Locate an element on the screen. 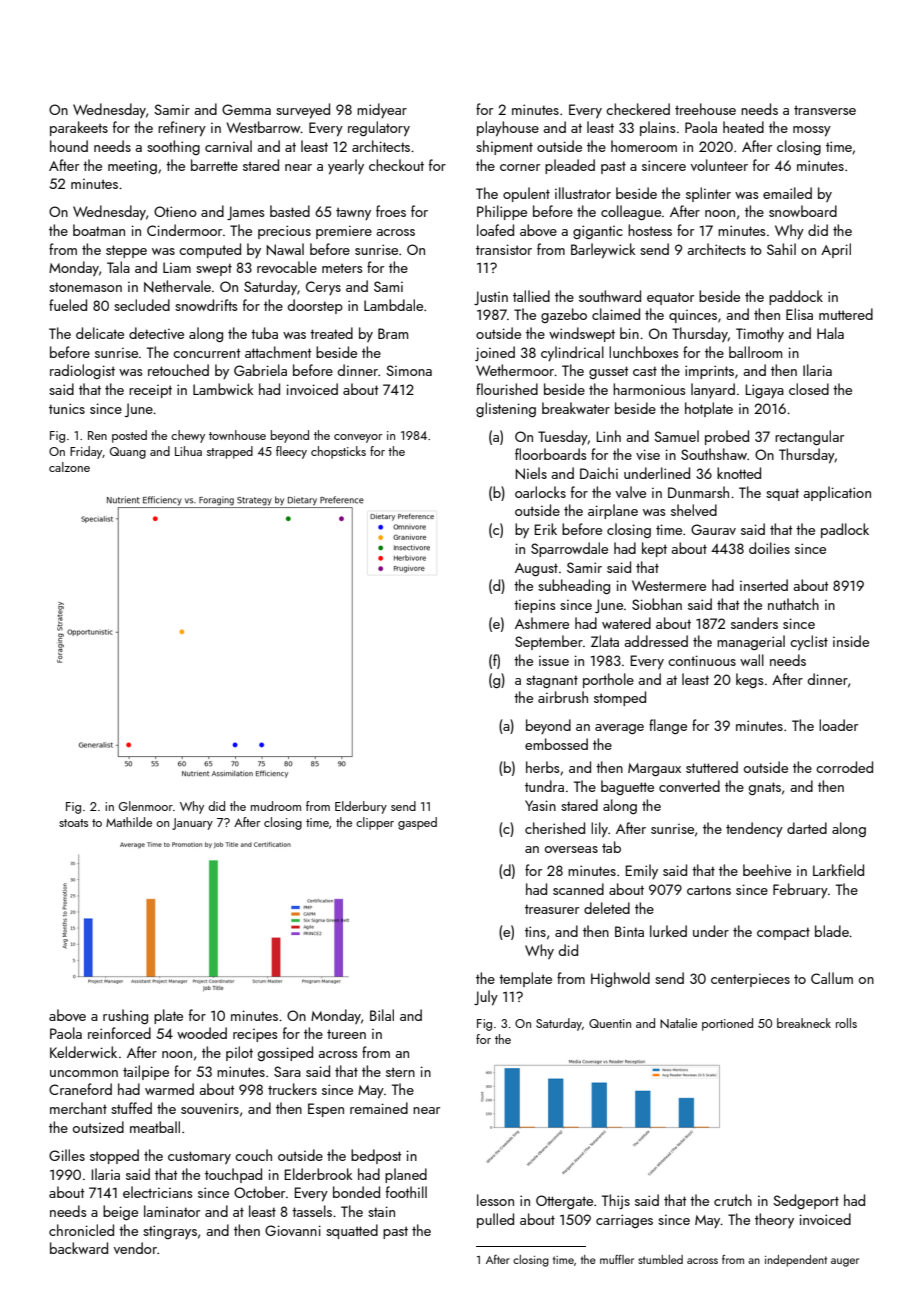 The image size is (924, 1314). hostess is located at coordinates (650, 230).
